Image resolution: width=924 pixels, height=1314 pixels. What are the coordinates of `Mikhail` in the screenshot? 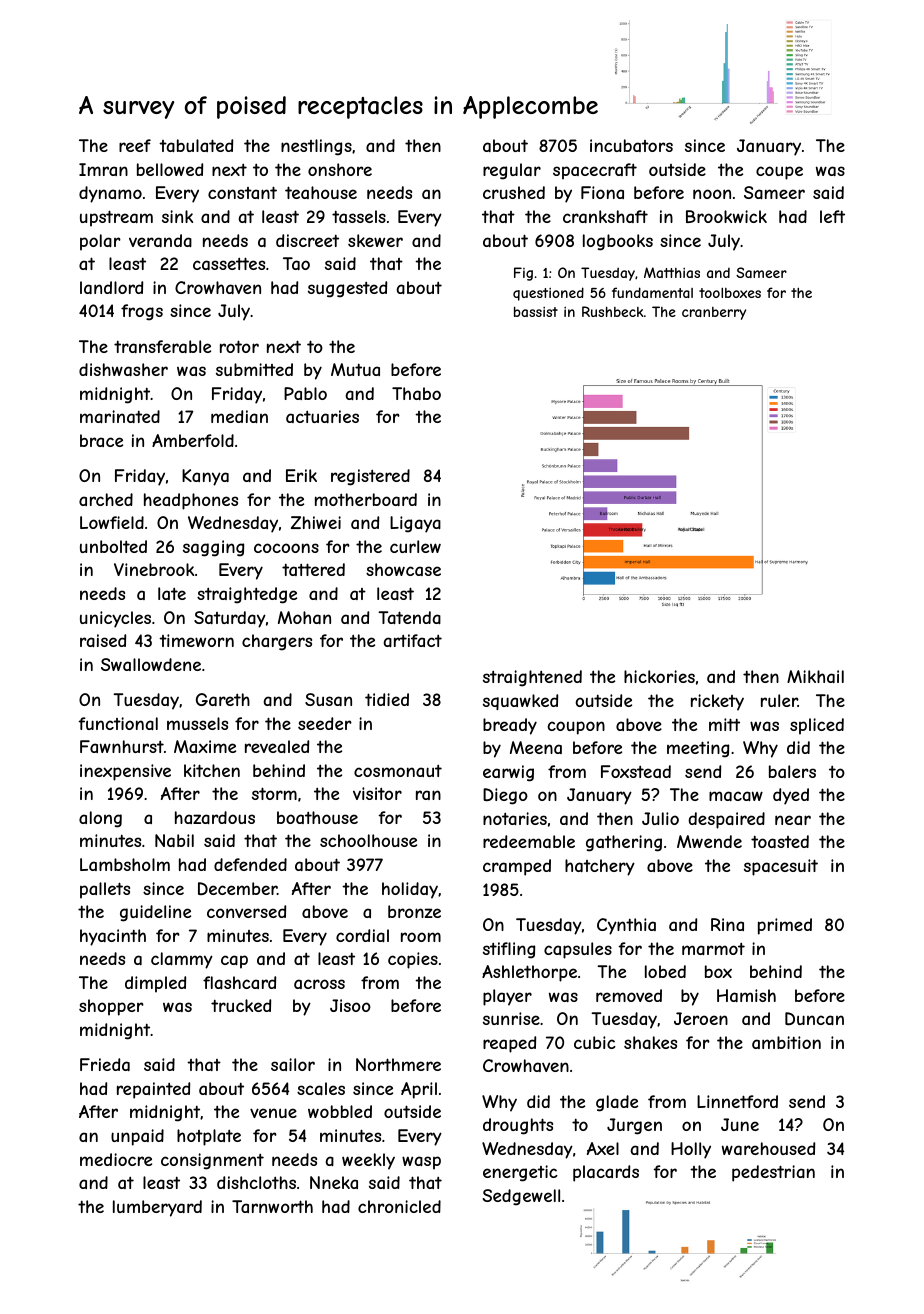 It's located at (815, 676).
